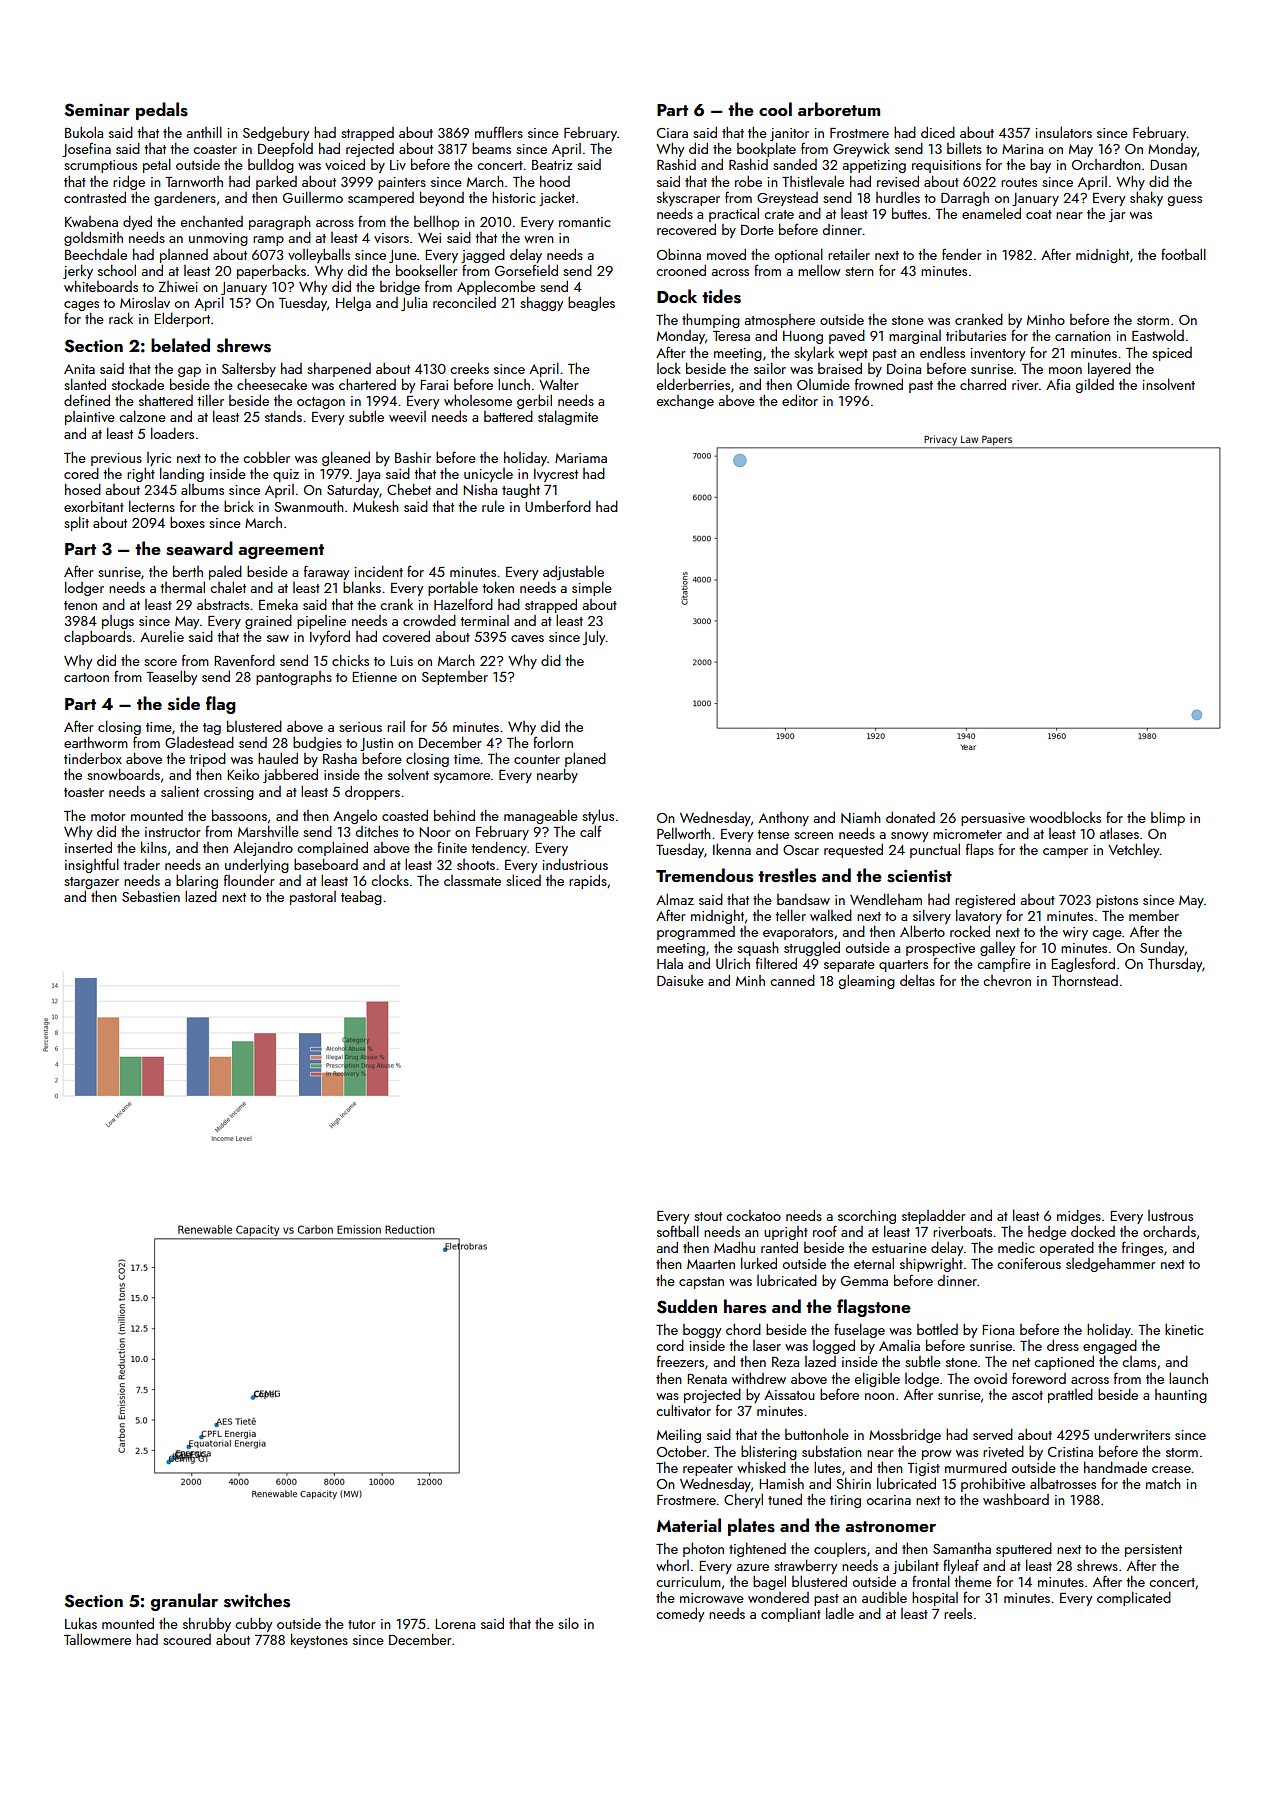  What do you see at coordinates (184, 1602) in the screenshot?
I see `granular` at bounding box center [184, 1602].
